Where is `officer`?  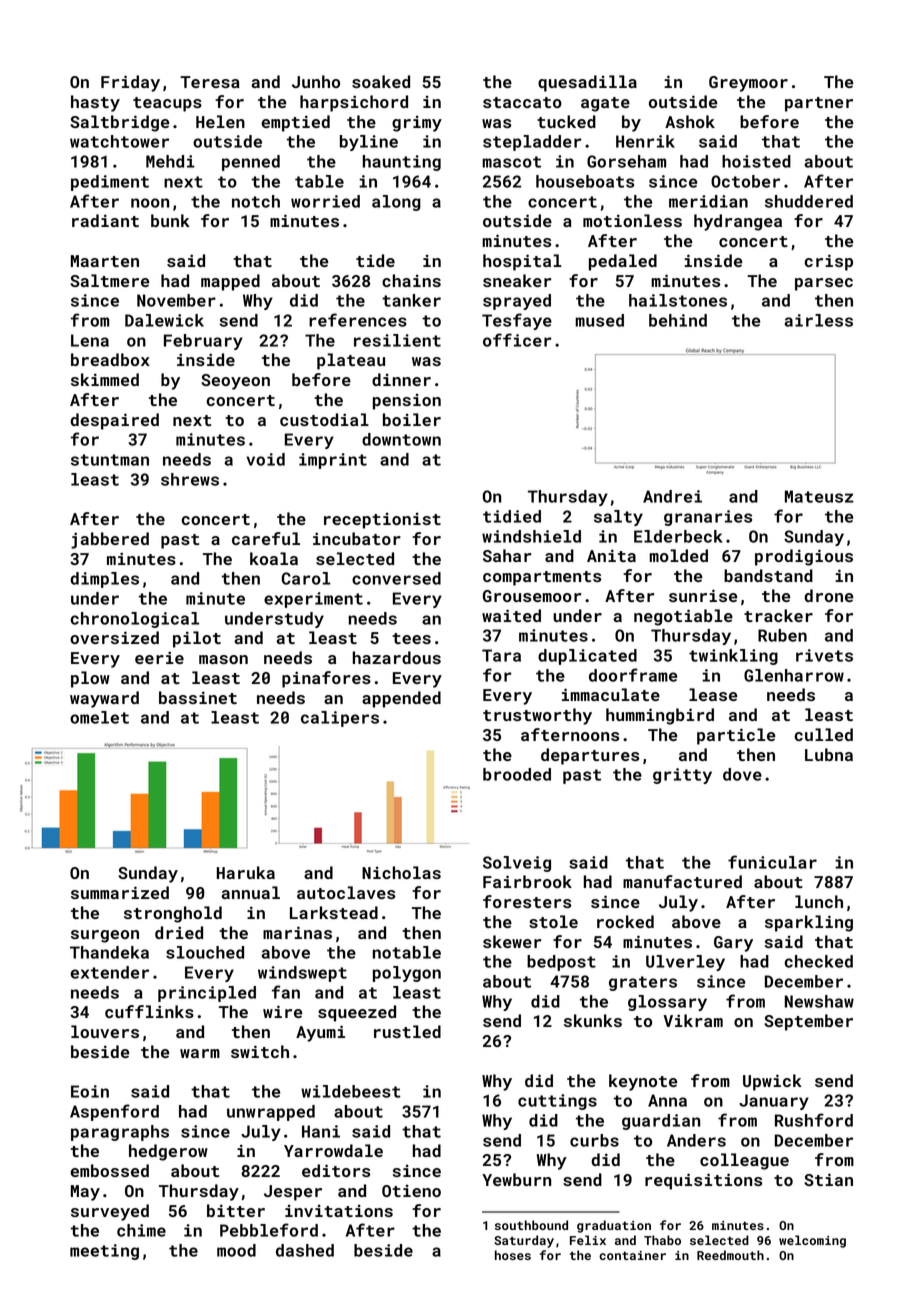 officer is located at coordinates (517, 340).
